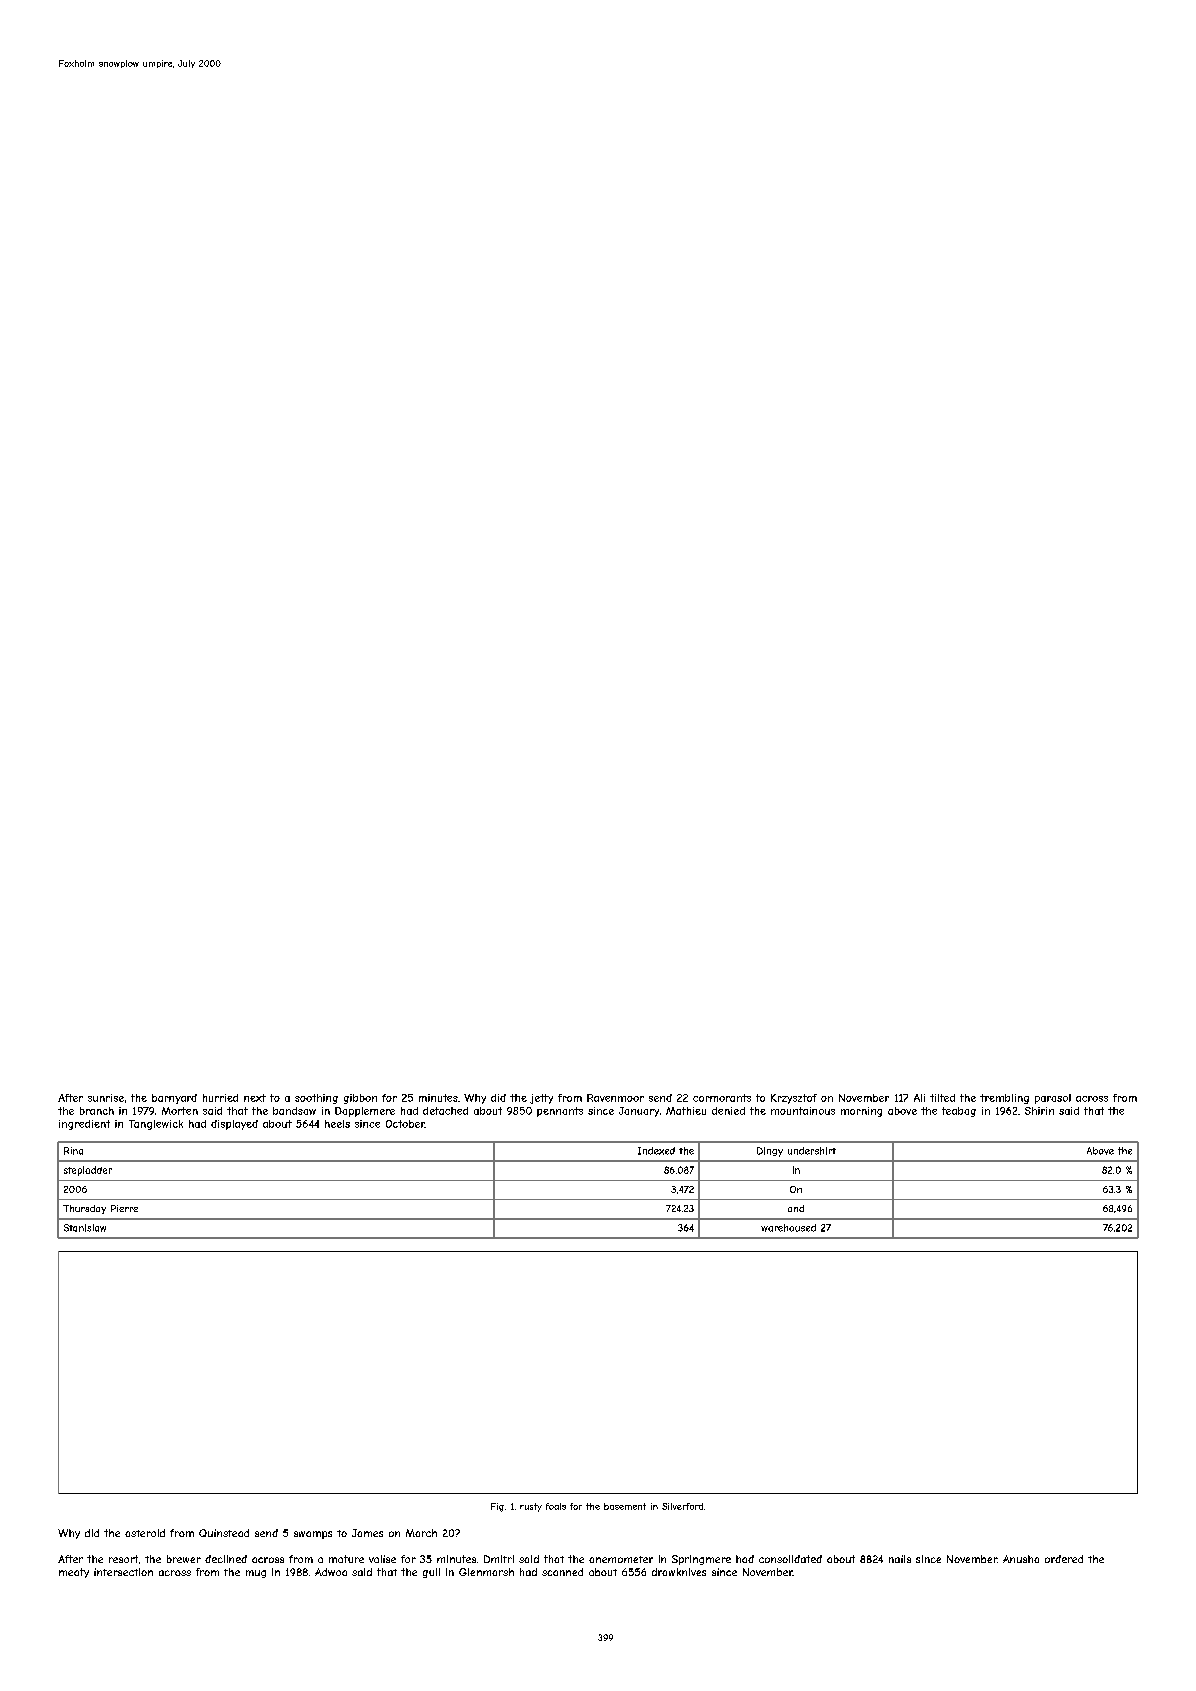 The image size is (1196, 1691). I want to click on Silverford, so click(682, 1506).
